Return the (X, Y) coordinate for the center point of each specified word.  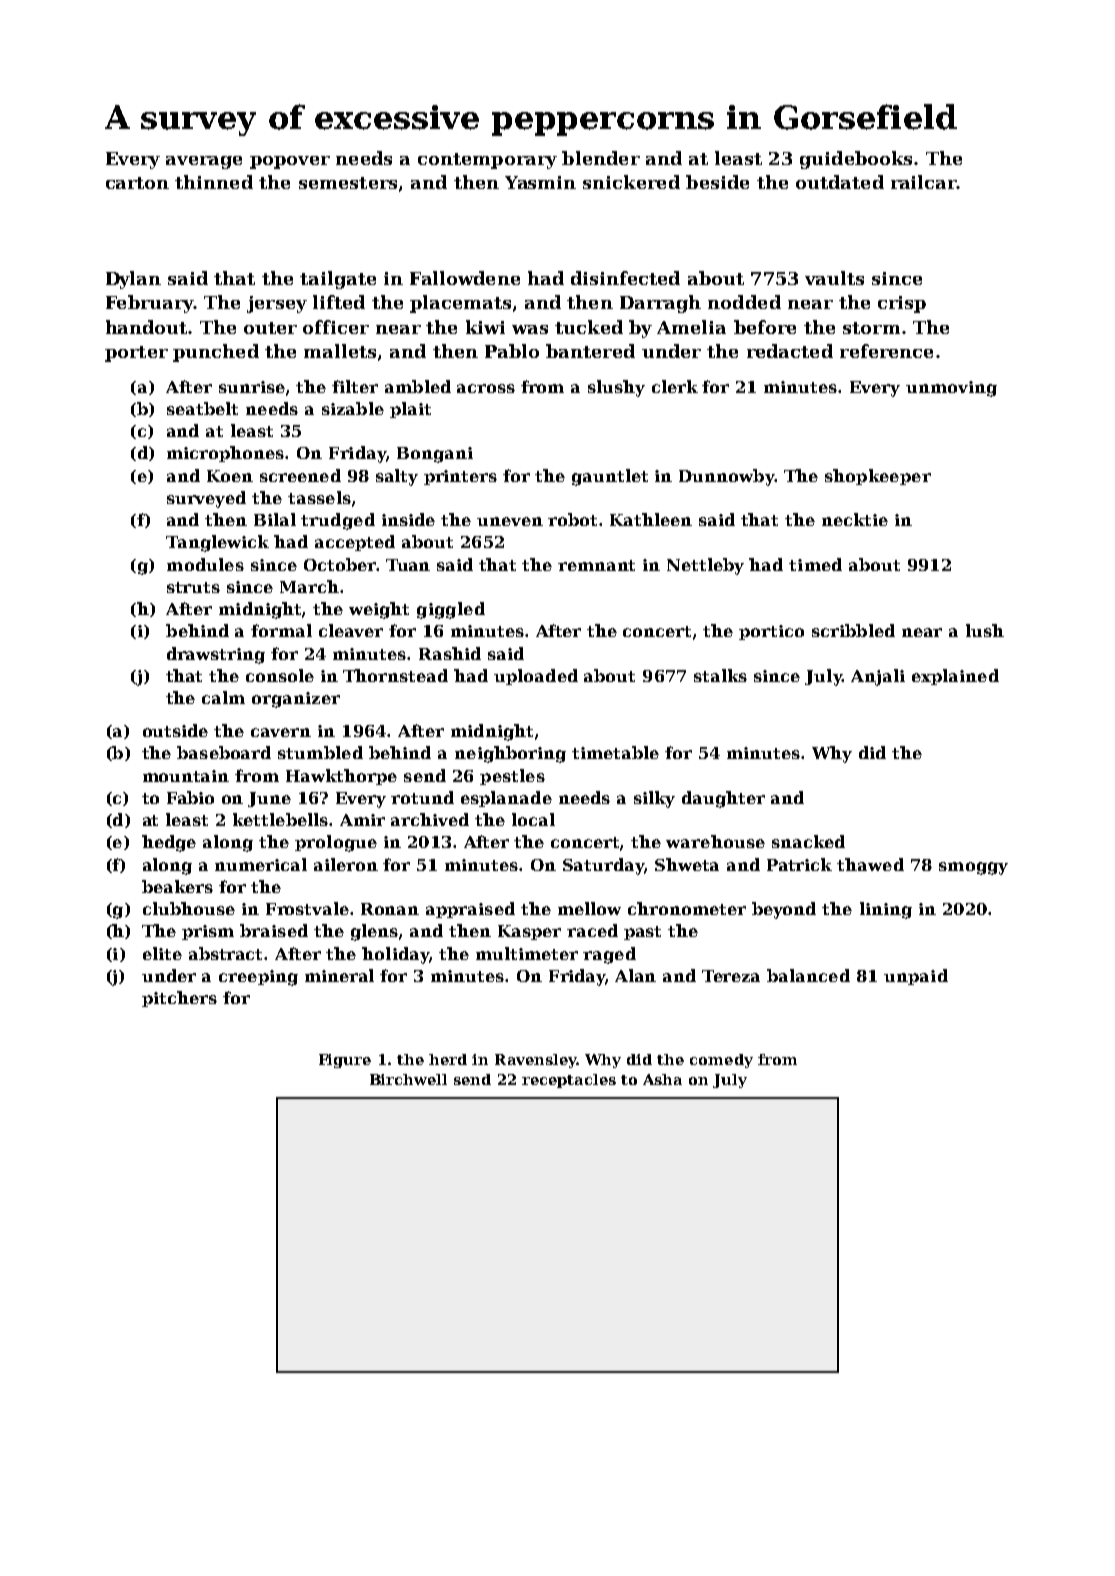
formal (281, 630)
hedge (169, 843)
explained (955, 677)
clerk (675, 386)
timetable (615, 752)
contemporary (487, 161)
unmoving (951, 389)
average (204, 162)
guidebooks (856, 160)
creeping (258, 978)
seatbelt (202, 408)
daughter (723, 799)
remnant (596, 565)
